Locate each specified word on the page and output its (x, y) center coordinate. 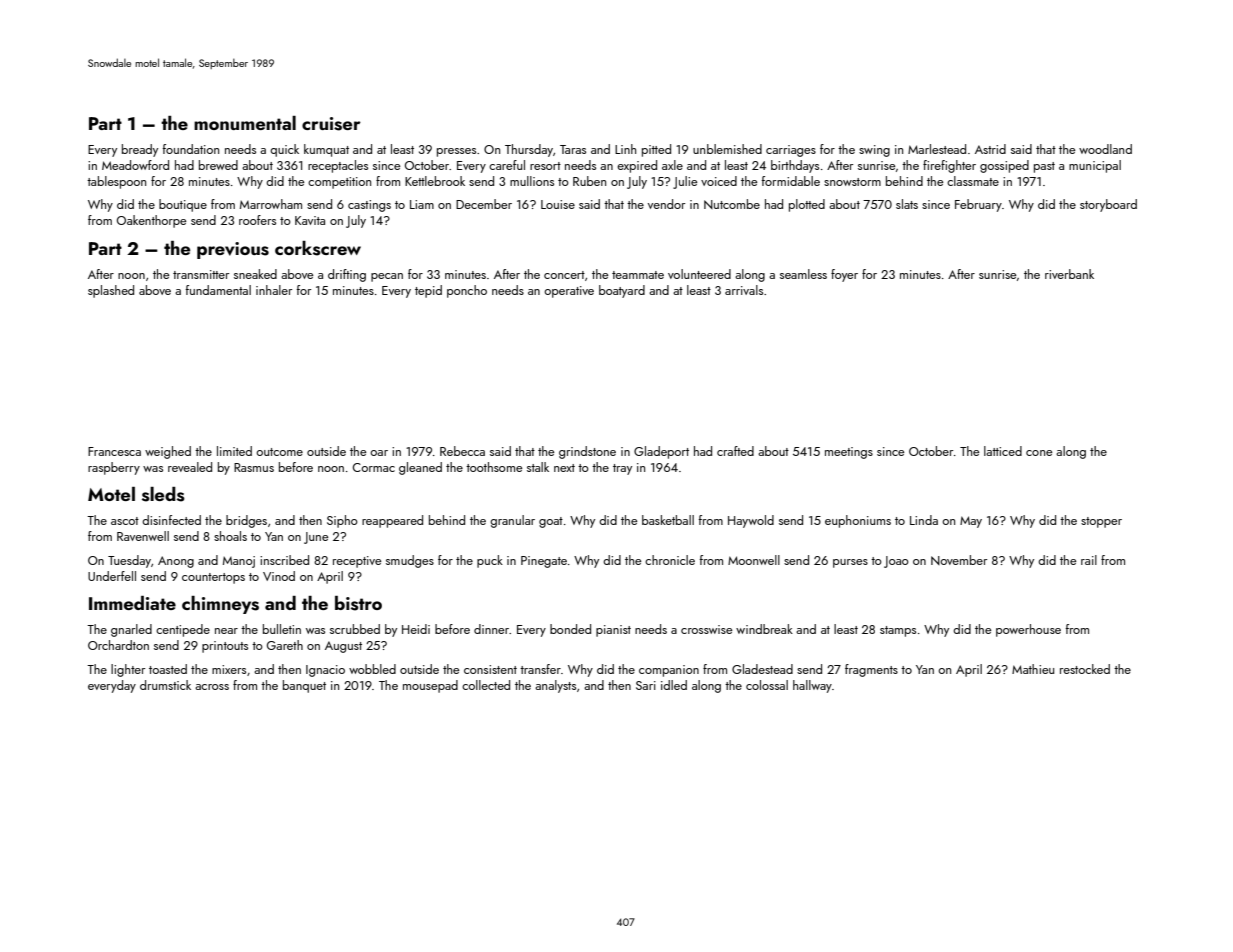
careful (507, 165)
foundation (191, 149)
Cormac (374, 467)
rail (1089, 560)
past (1044, 167)
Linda (924, 520)
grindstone (587, 452)
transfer (540, 669)
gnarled (131, 630)
